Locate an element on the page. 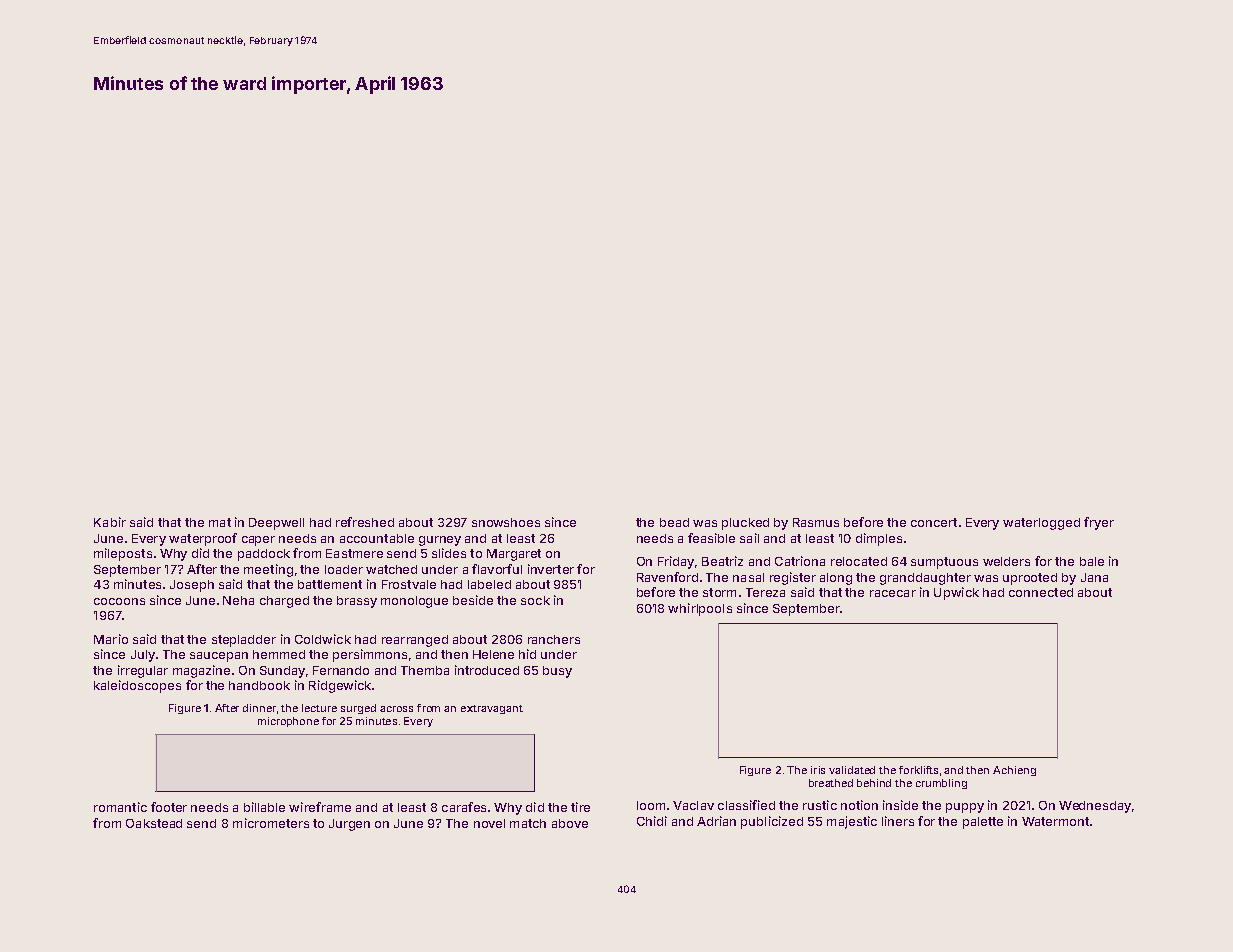  iris is located at coordinates (818, 770).
